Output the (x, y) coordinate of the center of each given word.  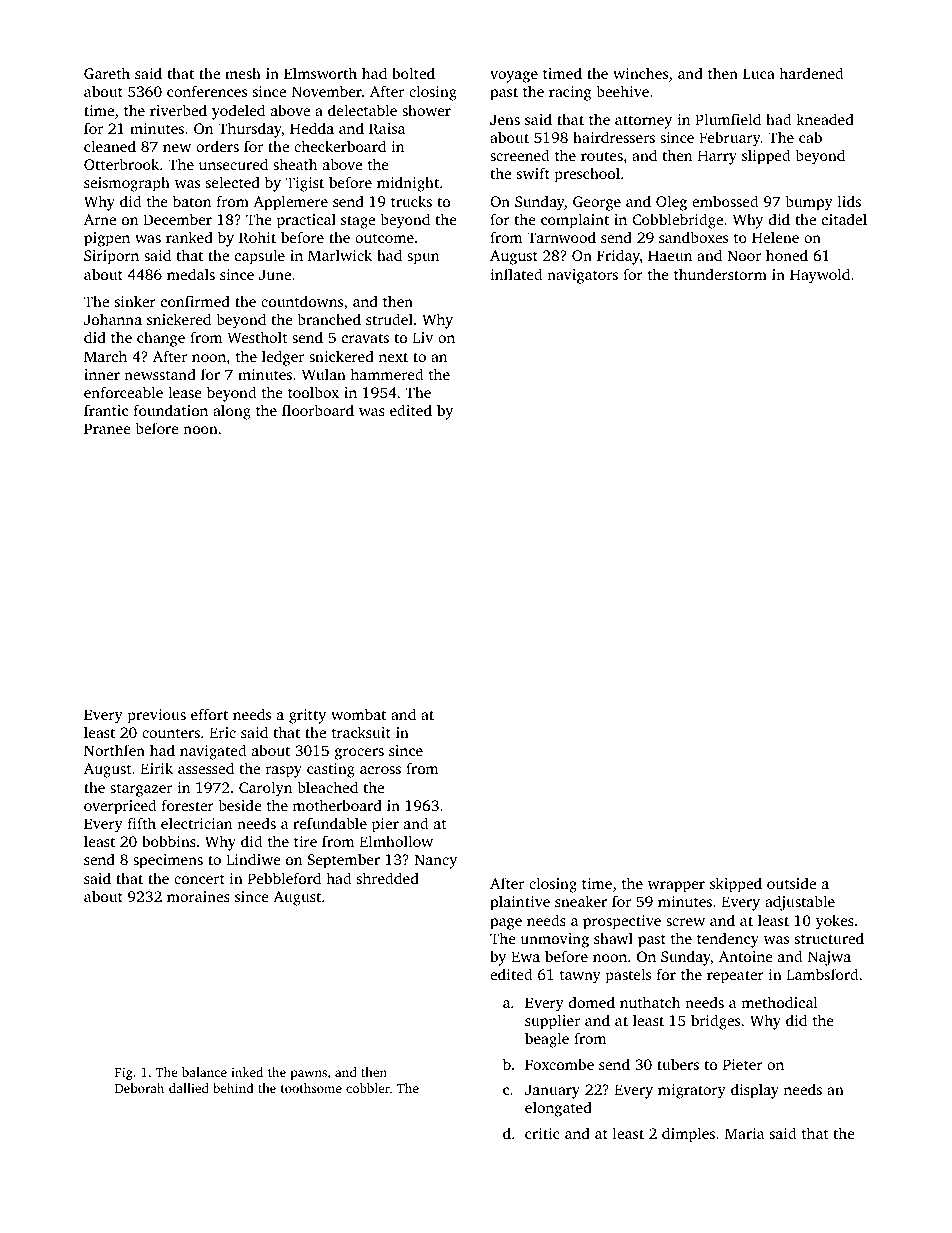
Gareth (107, 73)
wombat (358, 714)
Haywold (820, 276)
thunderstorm (720, 274)
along (232, 412)
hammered (387, 374)
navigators (582, 276)
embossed (725, 201)
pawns (308, 1075)
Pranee (107, 428)
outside (791, 883)
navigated (213, 752)
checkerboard (340, 146)
